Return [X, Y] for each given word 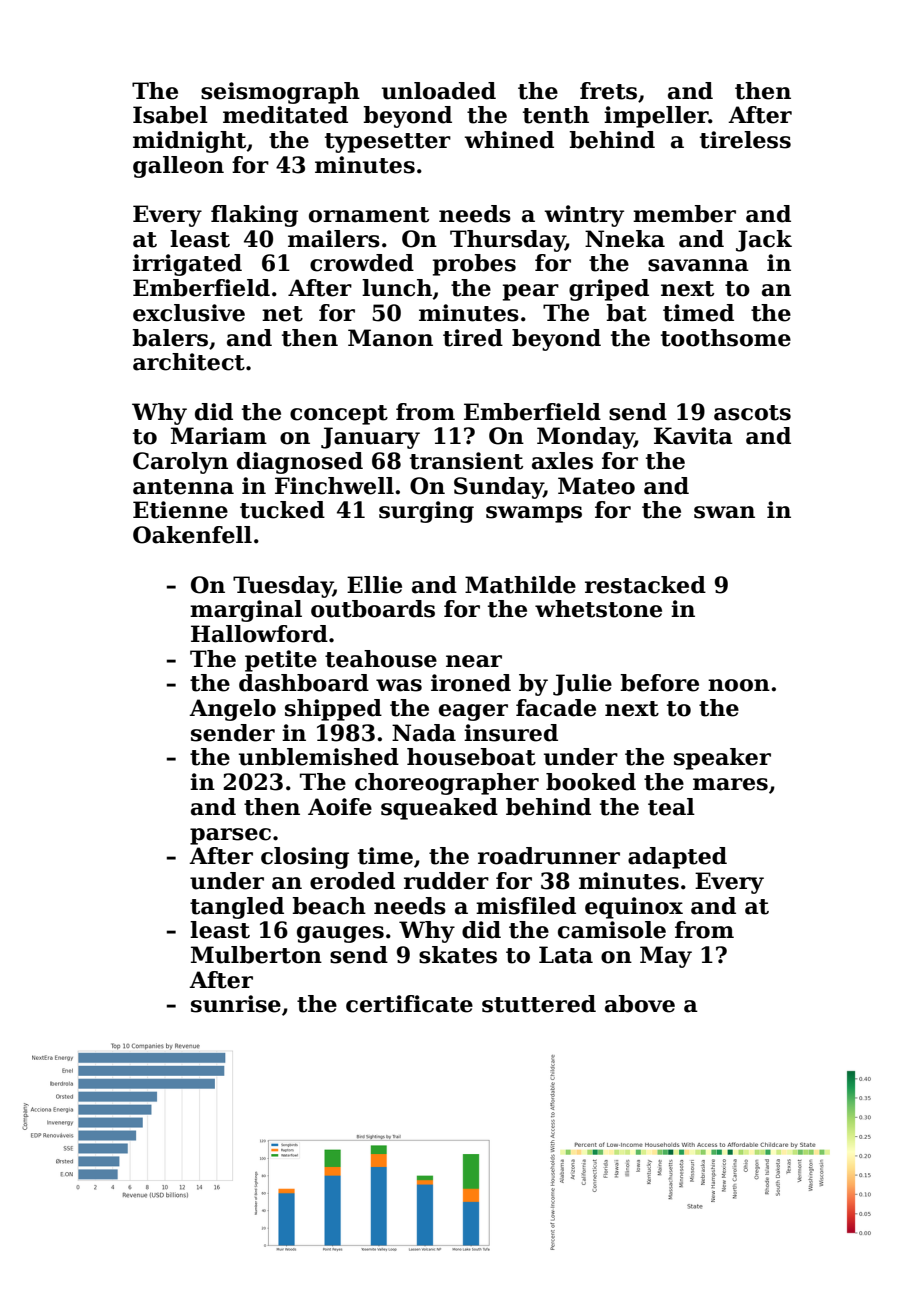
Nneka [625, 239]
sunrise [236, 1004]
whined [509, 140]
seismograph [280, 93]
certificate [409, 1004]
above [640, 1004]
